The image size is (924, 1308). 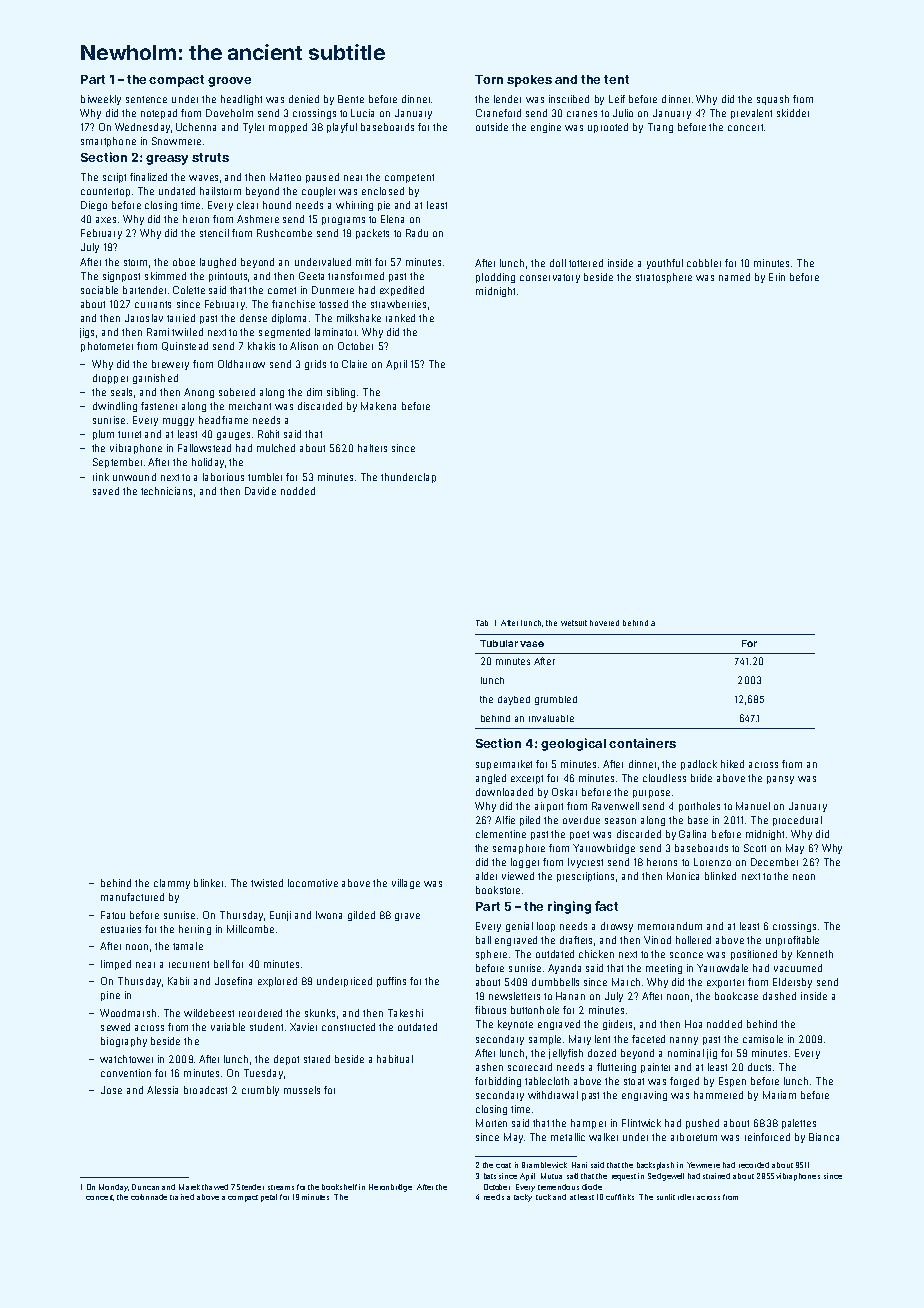 I want to click on dropper, so click(x=110, y=379).
